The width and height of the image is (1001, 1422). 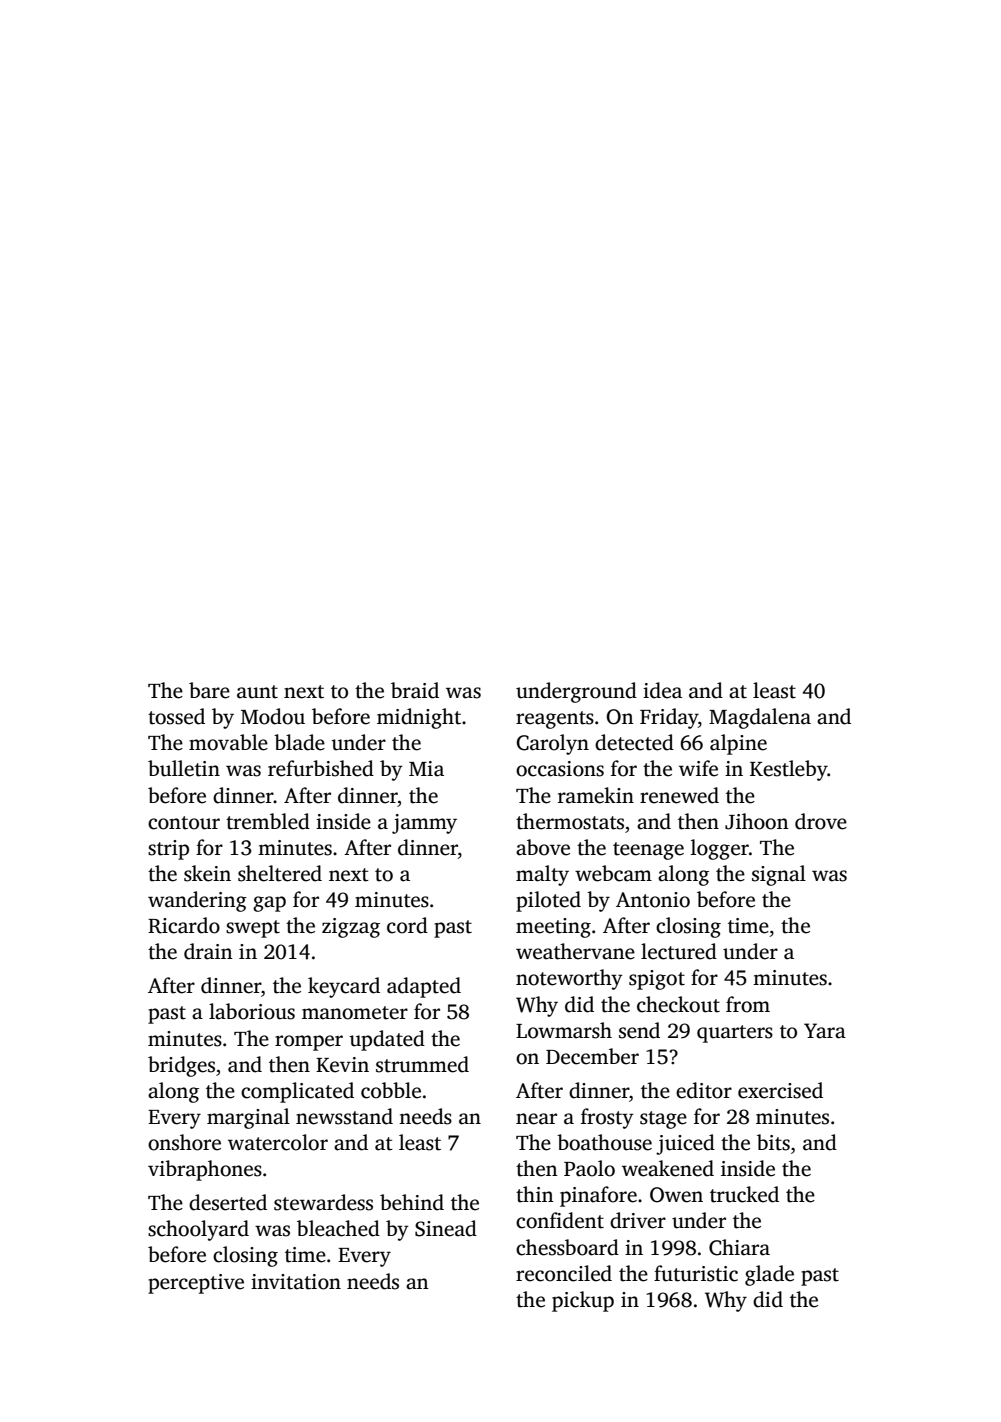 I want to click on signal, so click(x=779, y=875).
